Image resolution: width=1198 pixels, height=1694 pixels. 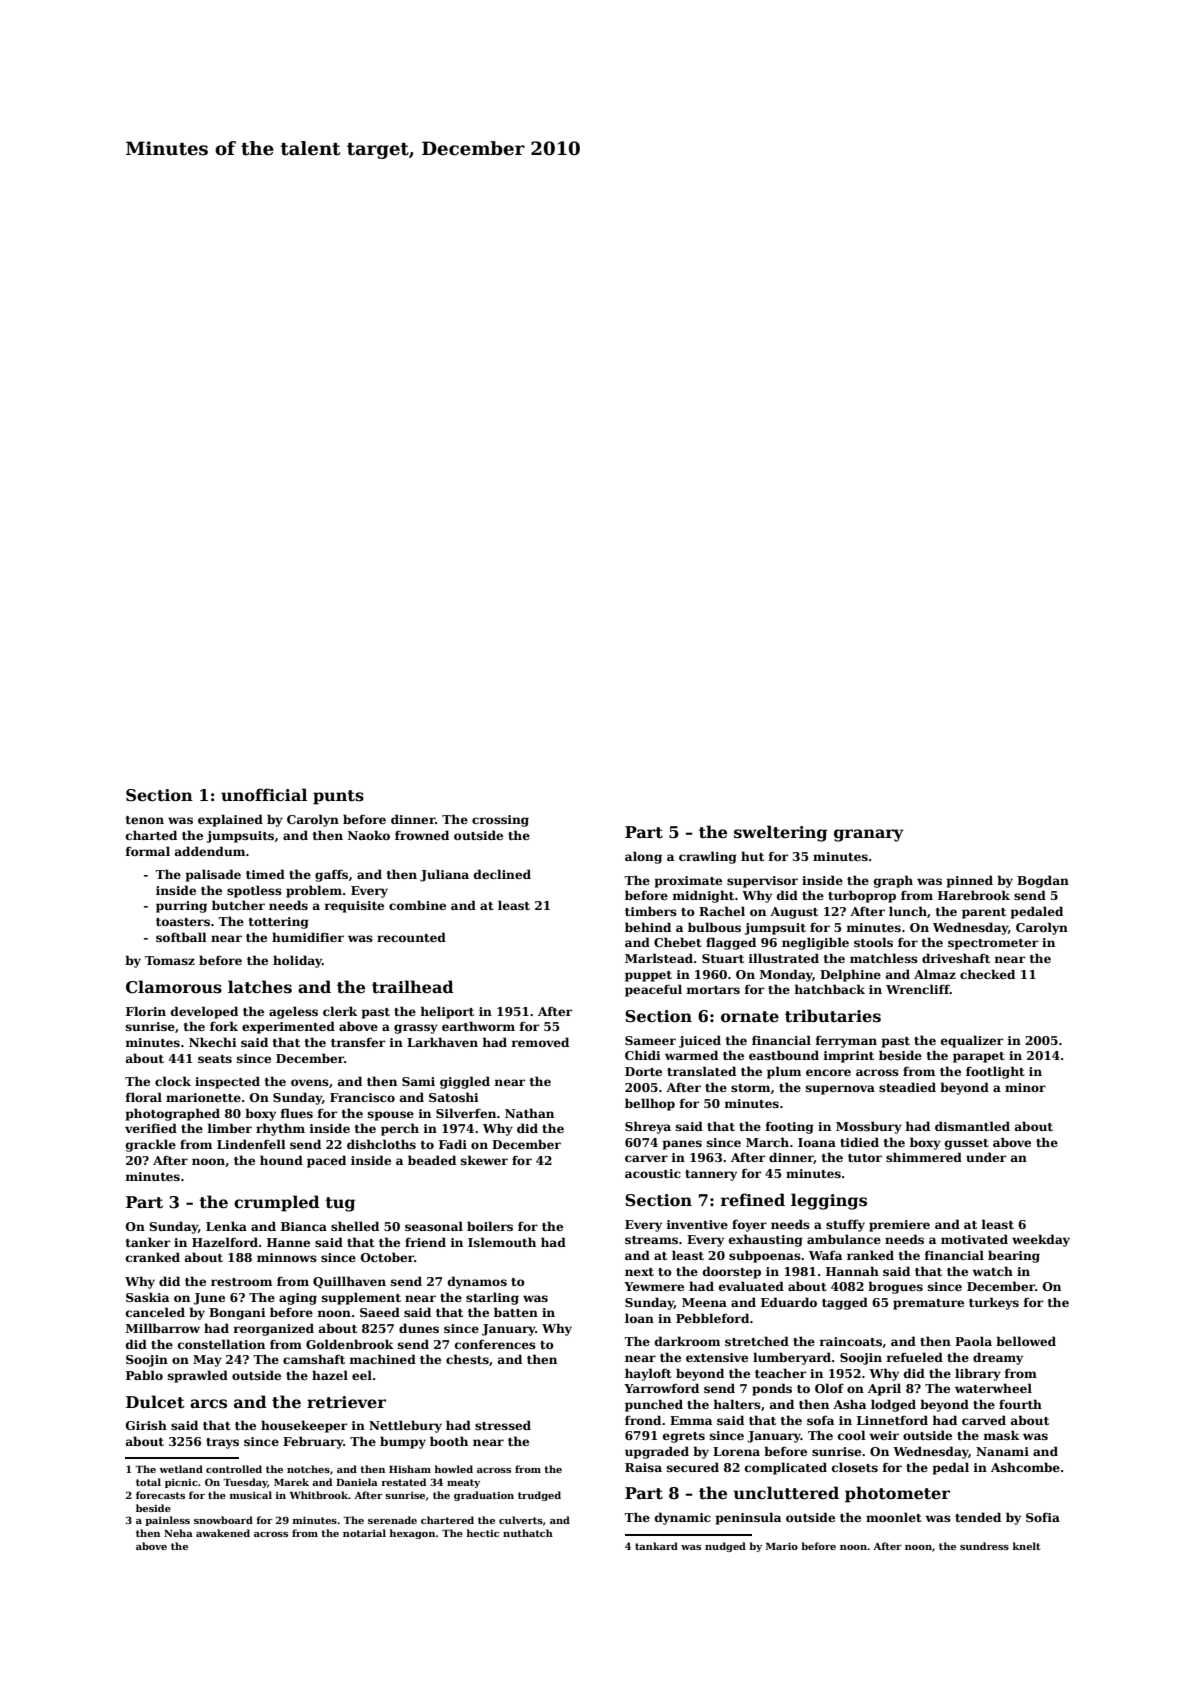 I want to click on tankard, so click(x=656, y=1546).
